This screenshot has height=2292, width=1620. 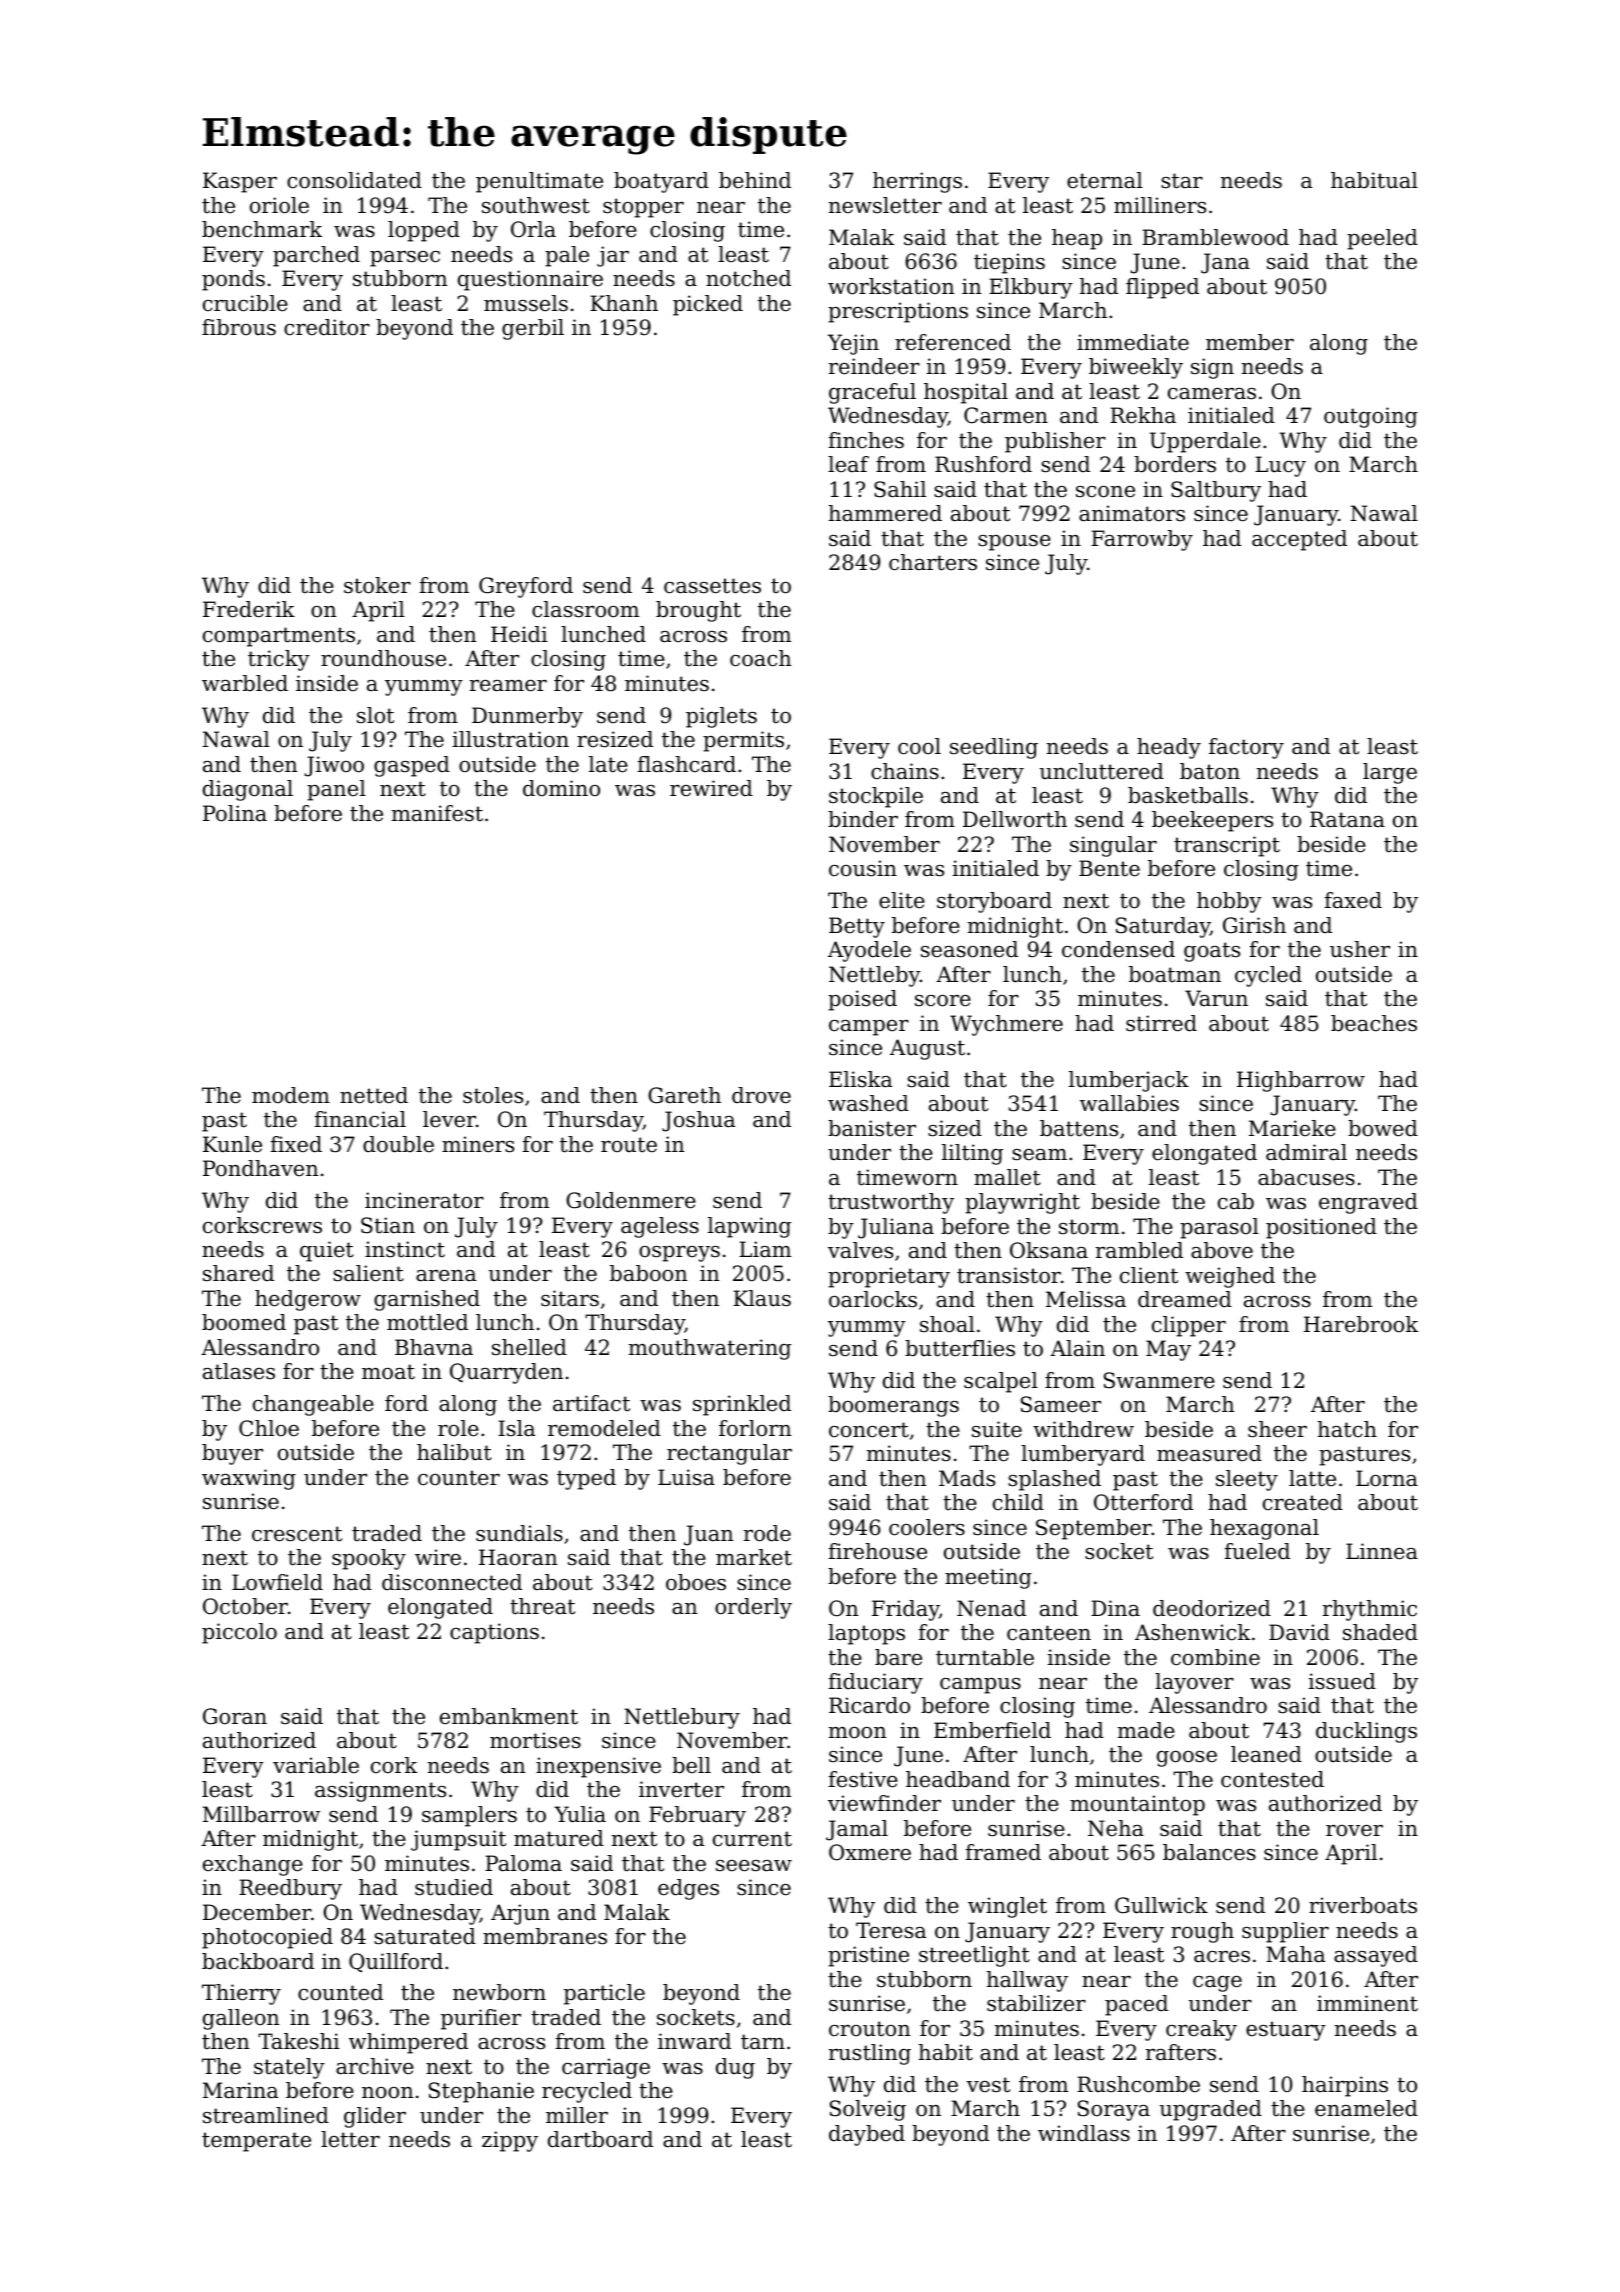 I want to click on herrings, so click(x=917, y=182).
